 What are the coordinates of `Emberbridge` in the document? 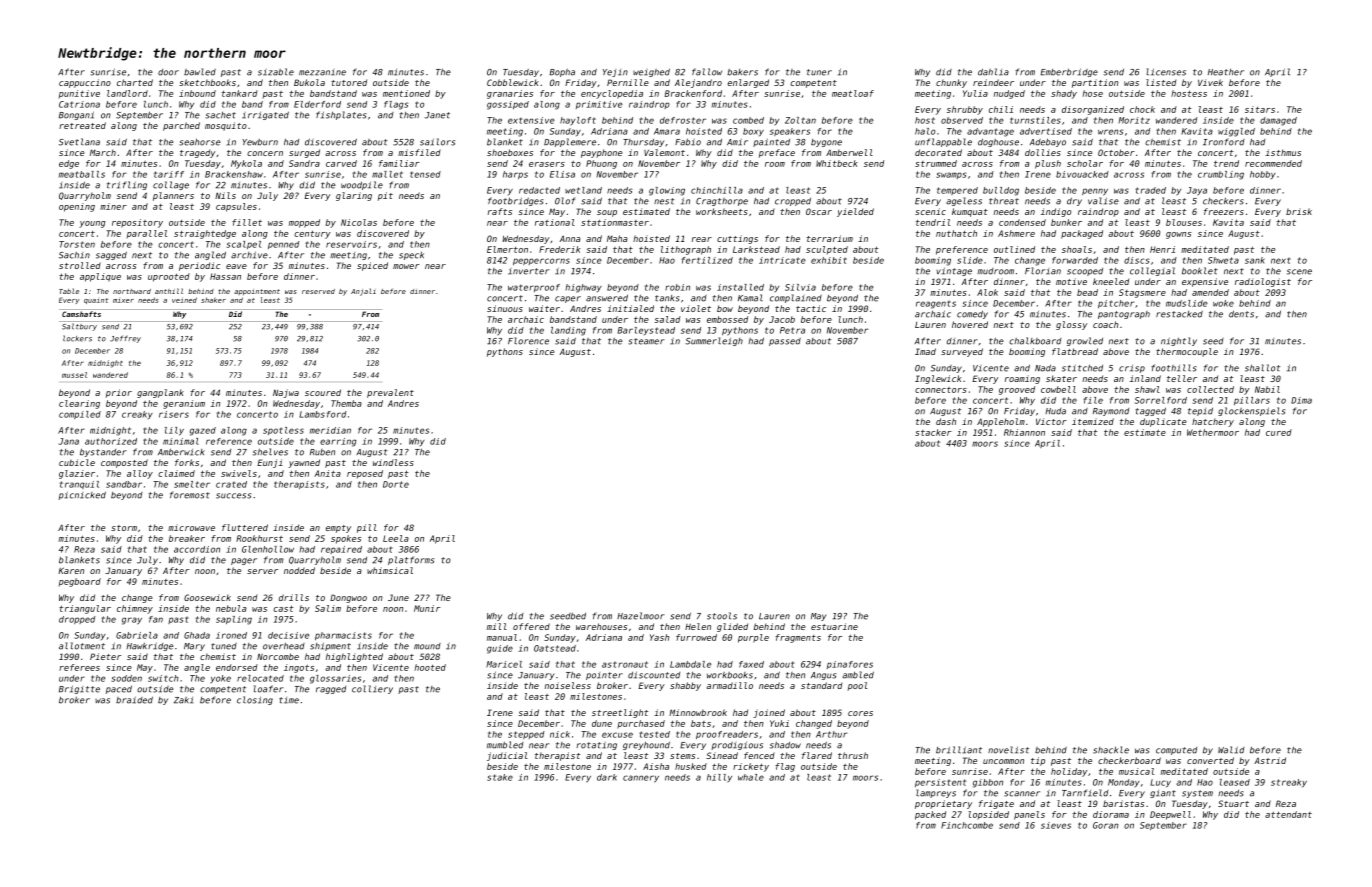 It's located at (1069, 72).
